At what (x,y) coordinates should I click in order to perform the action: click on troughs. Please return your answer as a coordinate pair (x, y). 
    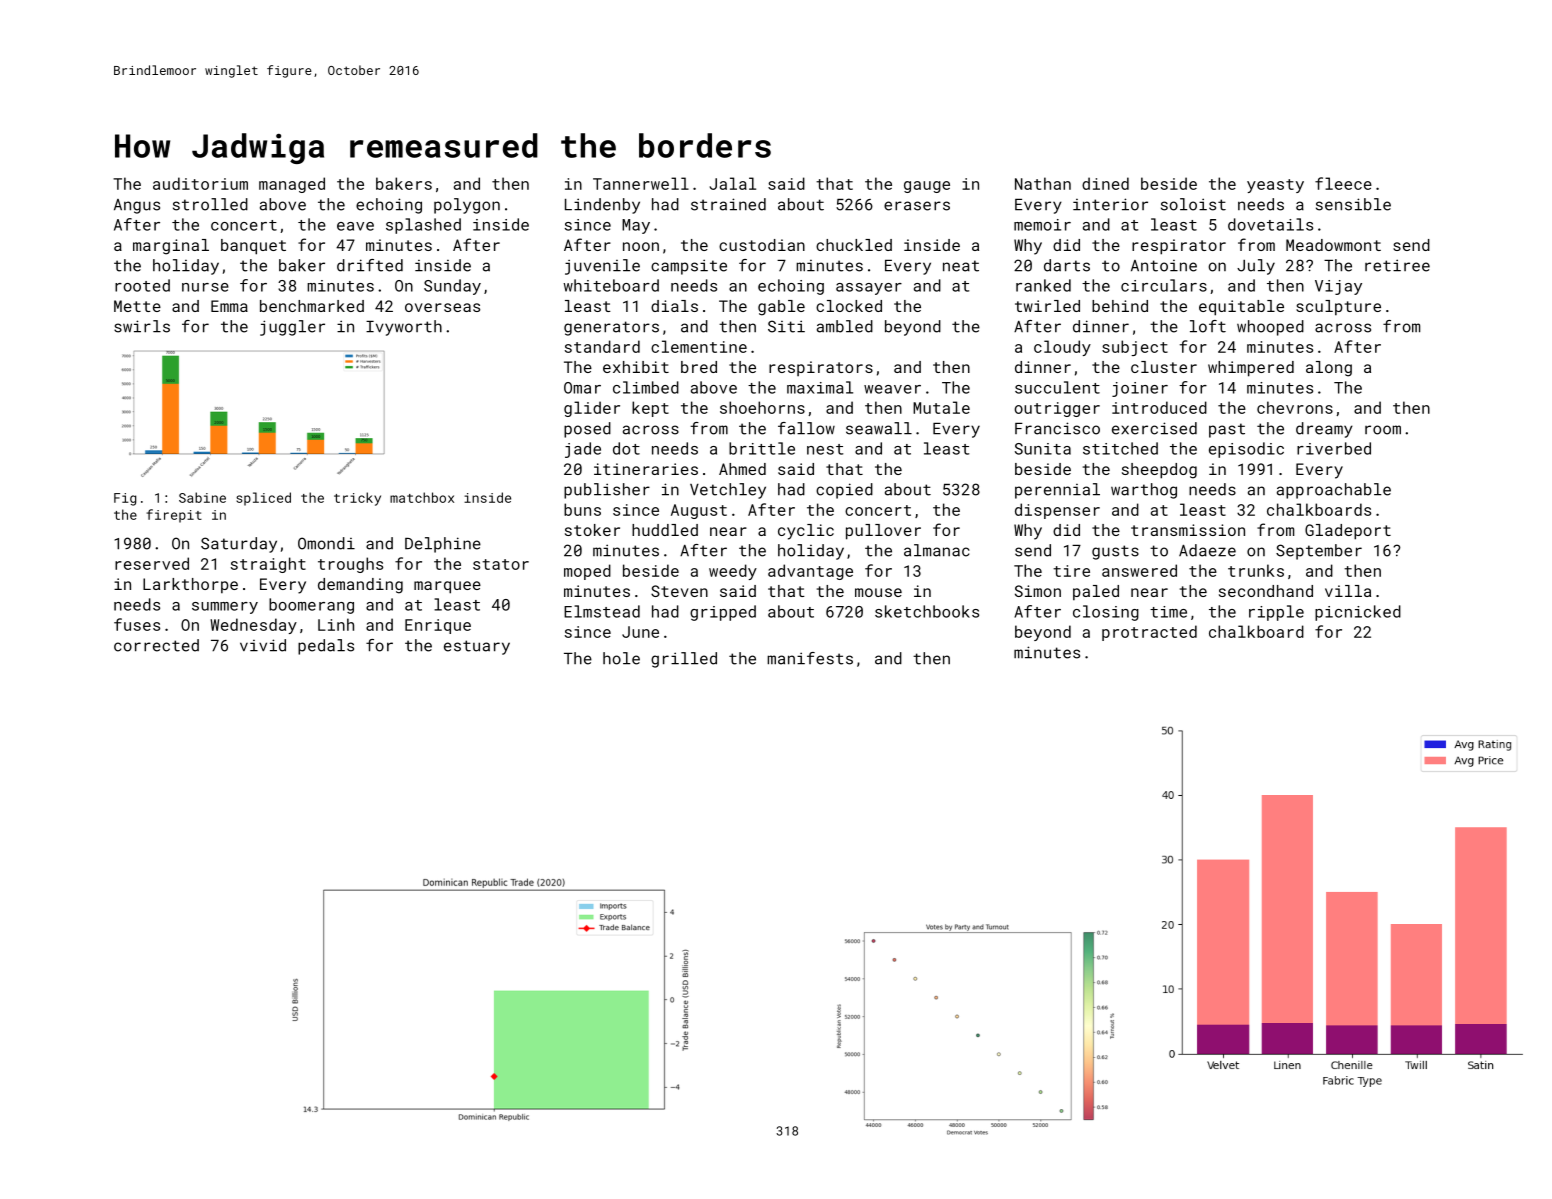
    Looking at the image, I should click on (350, 565).
